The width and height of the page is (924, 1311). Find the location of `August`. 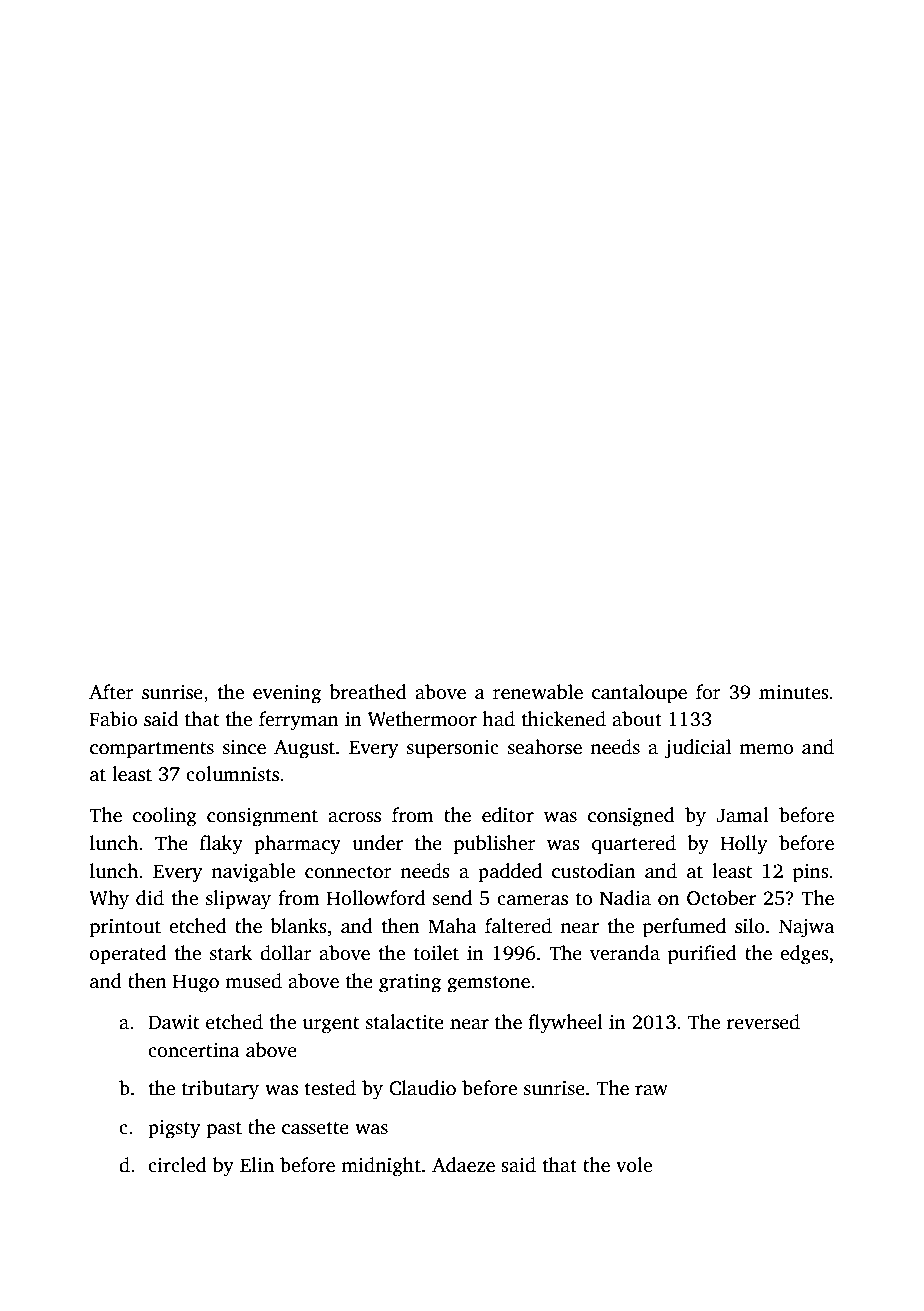

August is located at coordinates (304, 749).
